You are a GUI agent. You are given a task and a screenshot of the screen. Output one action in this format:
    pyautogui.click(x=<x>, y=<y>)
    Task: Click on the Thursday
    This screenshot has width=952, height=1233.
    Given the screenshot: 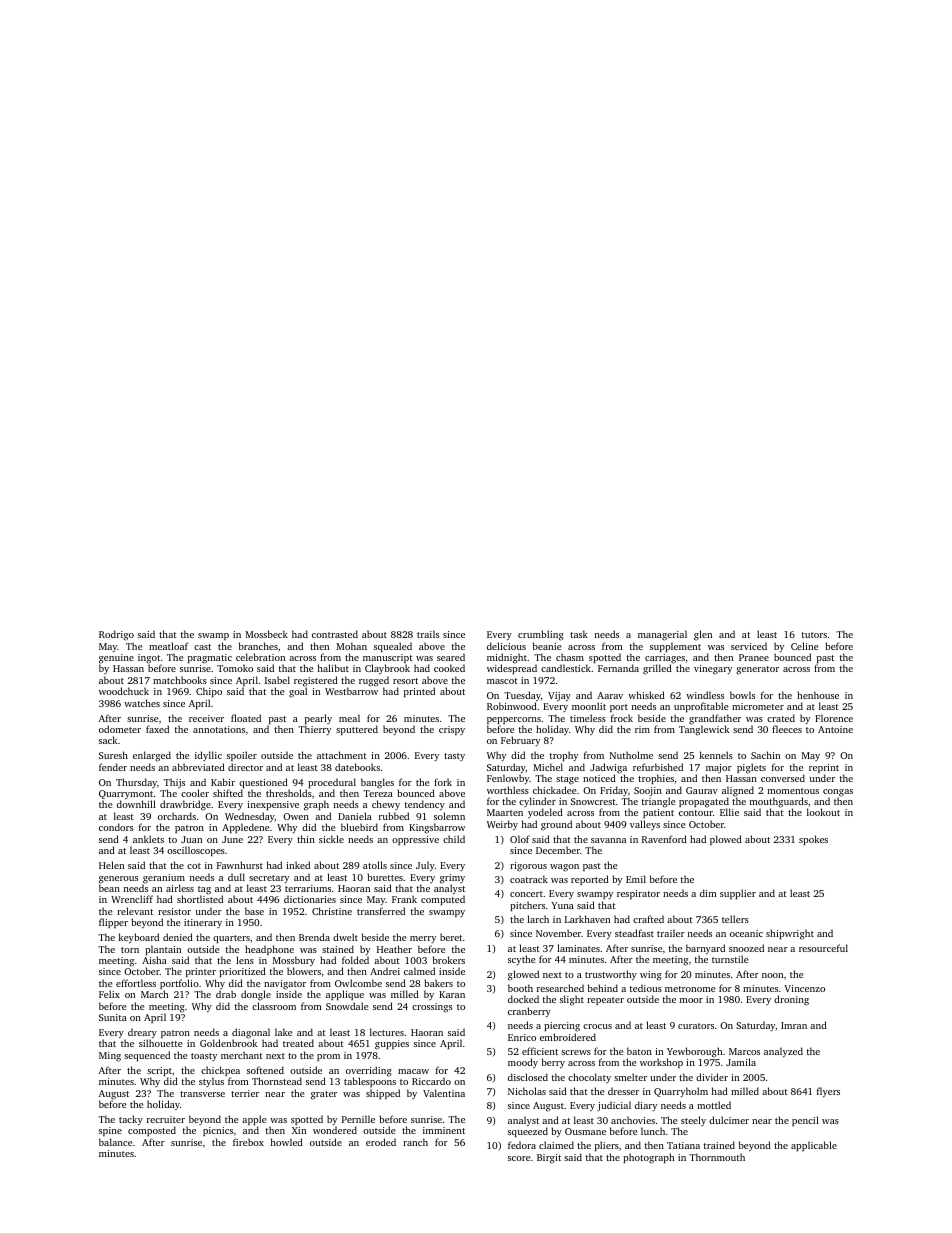 What is the action you would take?
    pyautogui.click(x=136, y=783)
